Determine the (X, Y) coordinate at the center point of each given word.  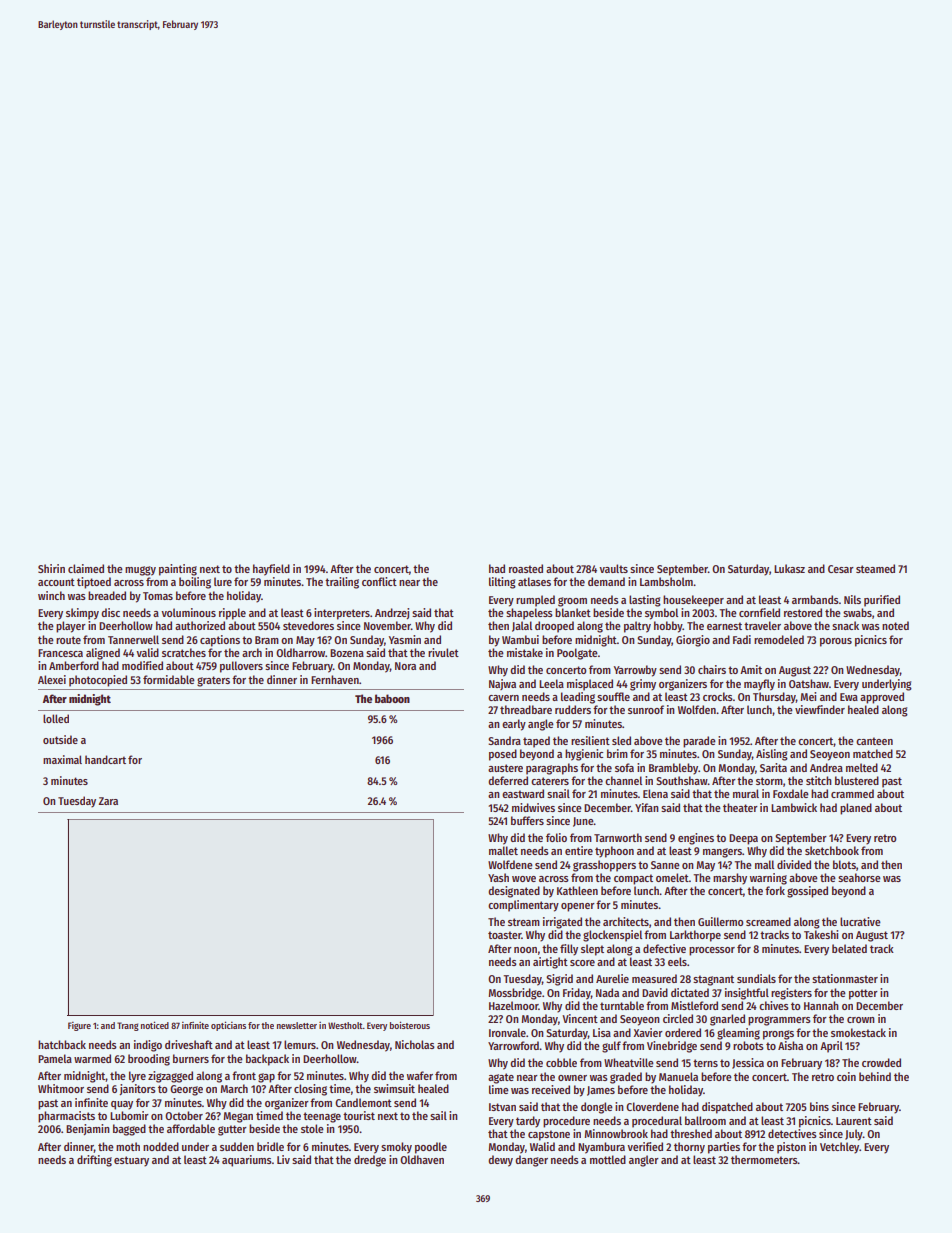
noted (895, 625)
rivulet (443, 652)
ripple (232, 614)
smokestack (858, 1032)
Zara (108, 801)
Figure (79, 1026)
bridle (270, 1146)
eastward (523, 793)
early (514, 725)
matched (873, 753)
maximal (62, 759)
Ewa (849, 697)
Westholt (345, 1025)
